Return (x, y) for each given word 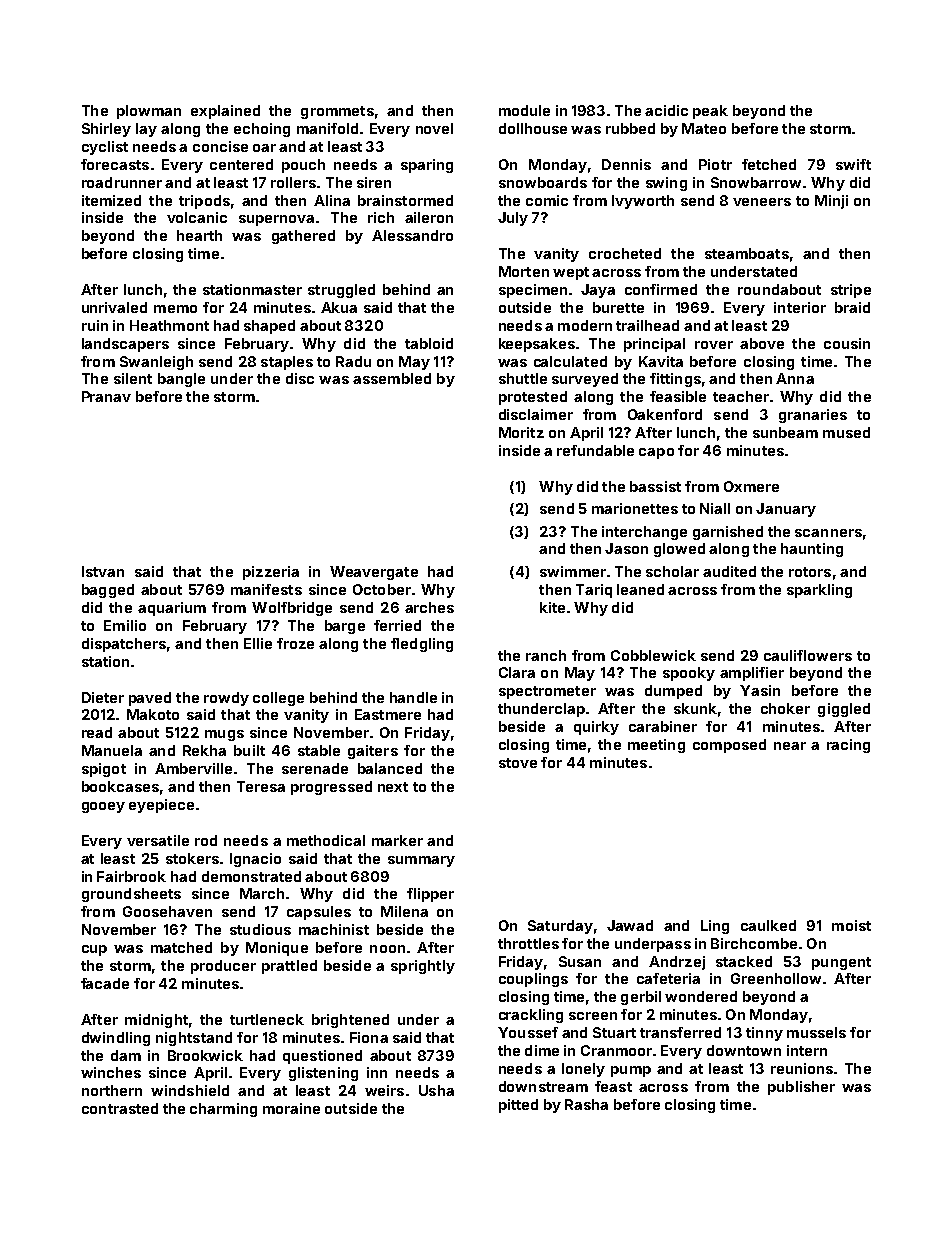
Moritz (521, 432)
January (786, 510)
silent (133, 378)
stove (518, 763)
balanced (390, 768)
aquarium (172, 609)
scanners (828, 533)
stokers (192, 858)
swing (666, 184)
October (382, 589)
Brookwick (205, 1055)
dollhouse (533, 128)
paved (150, 699)
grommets (337, 112)
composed (729, 746)
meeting (656, 746)
